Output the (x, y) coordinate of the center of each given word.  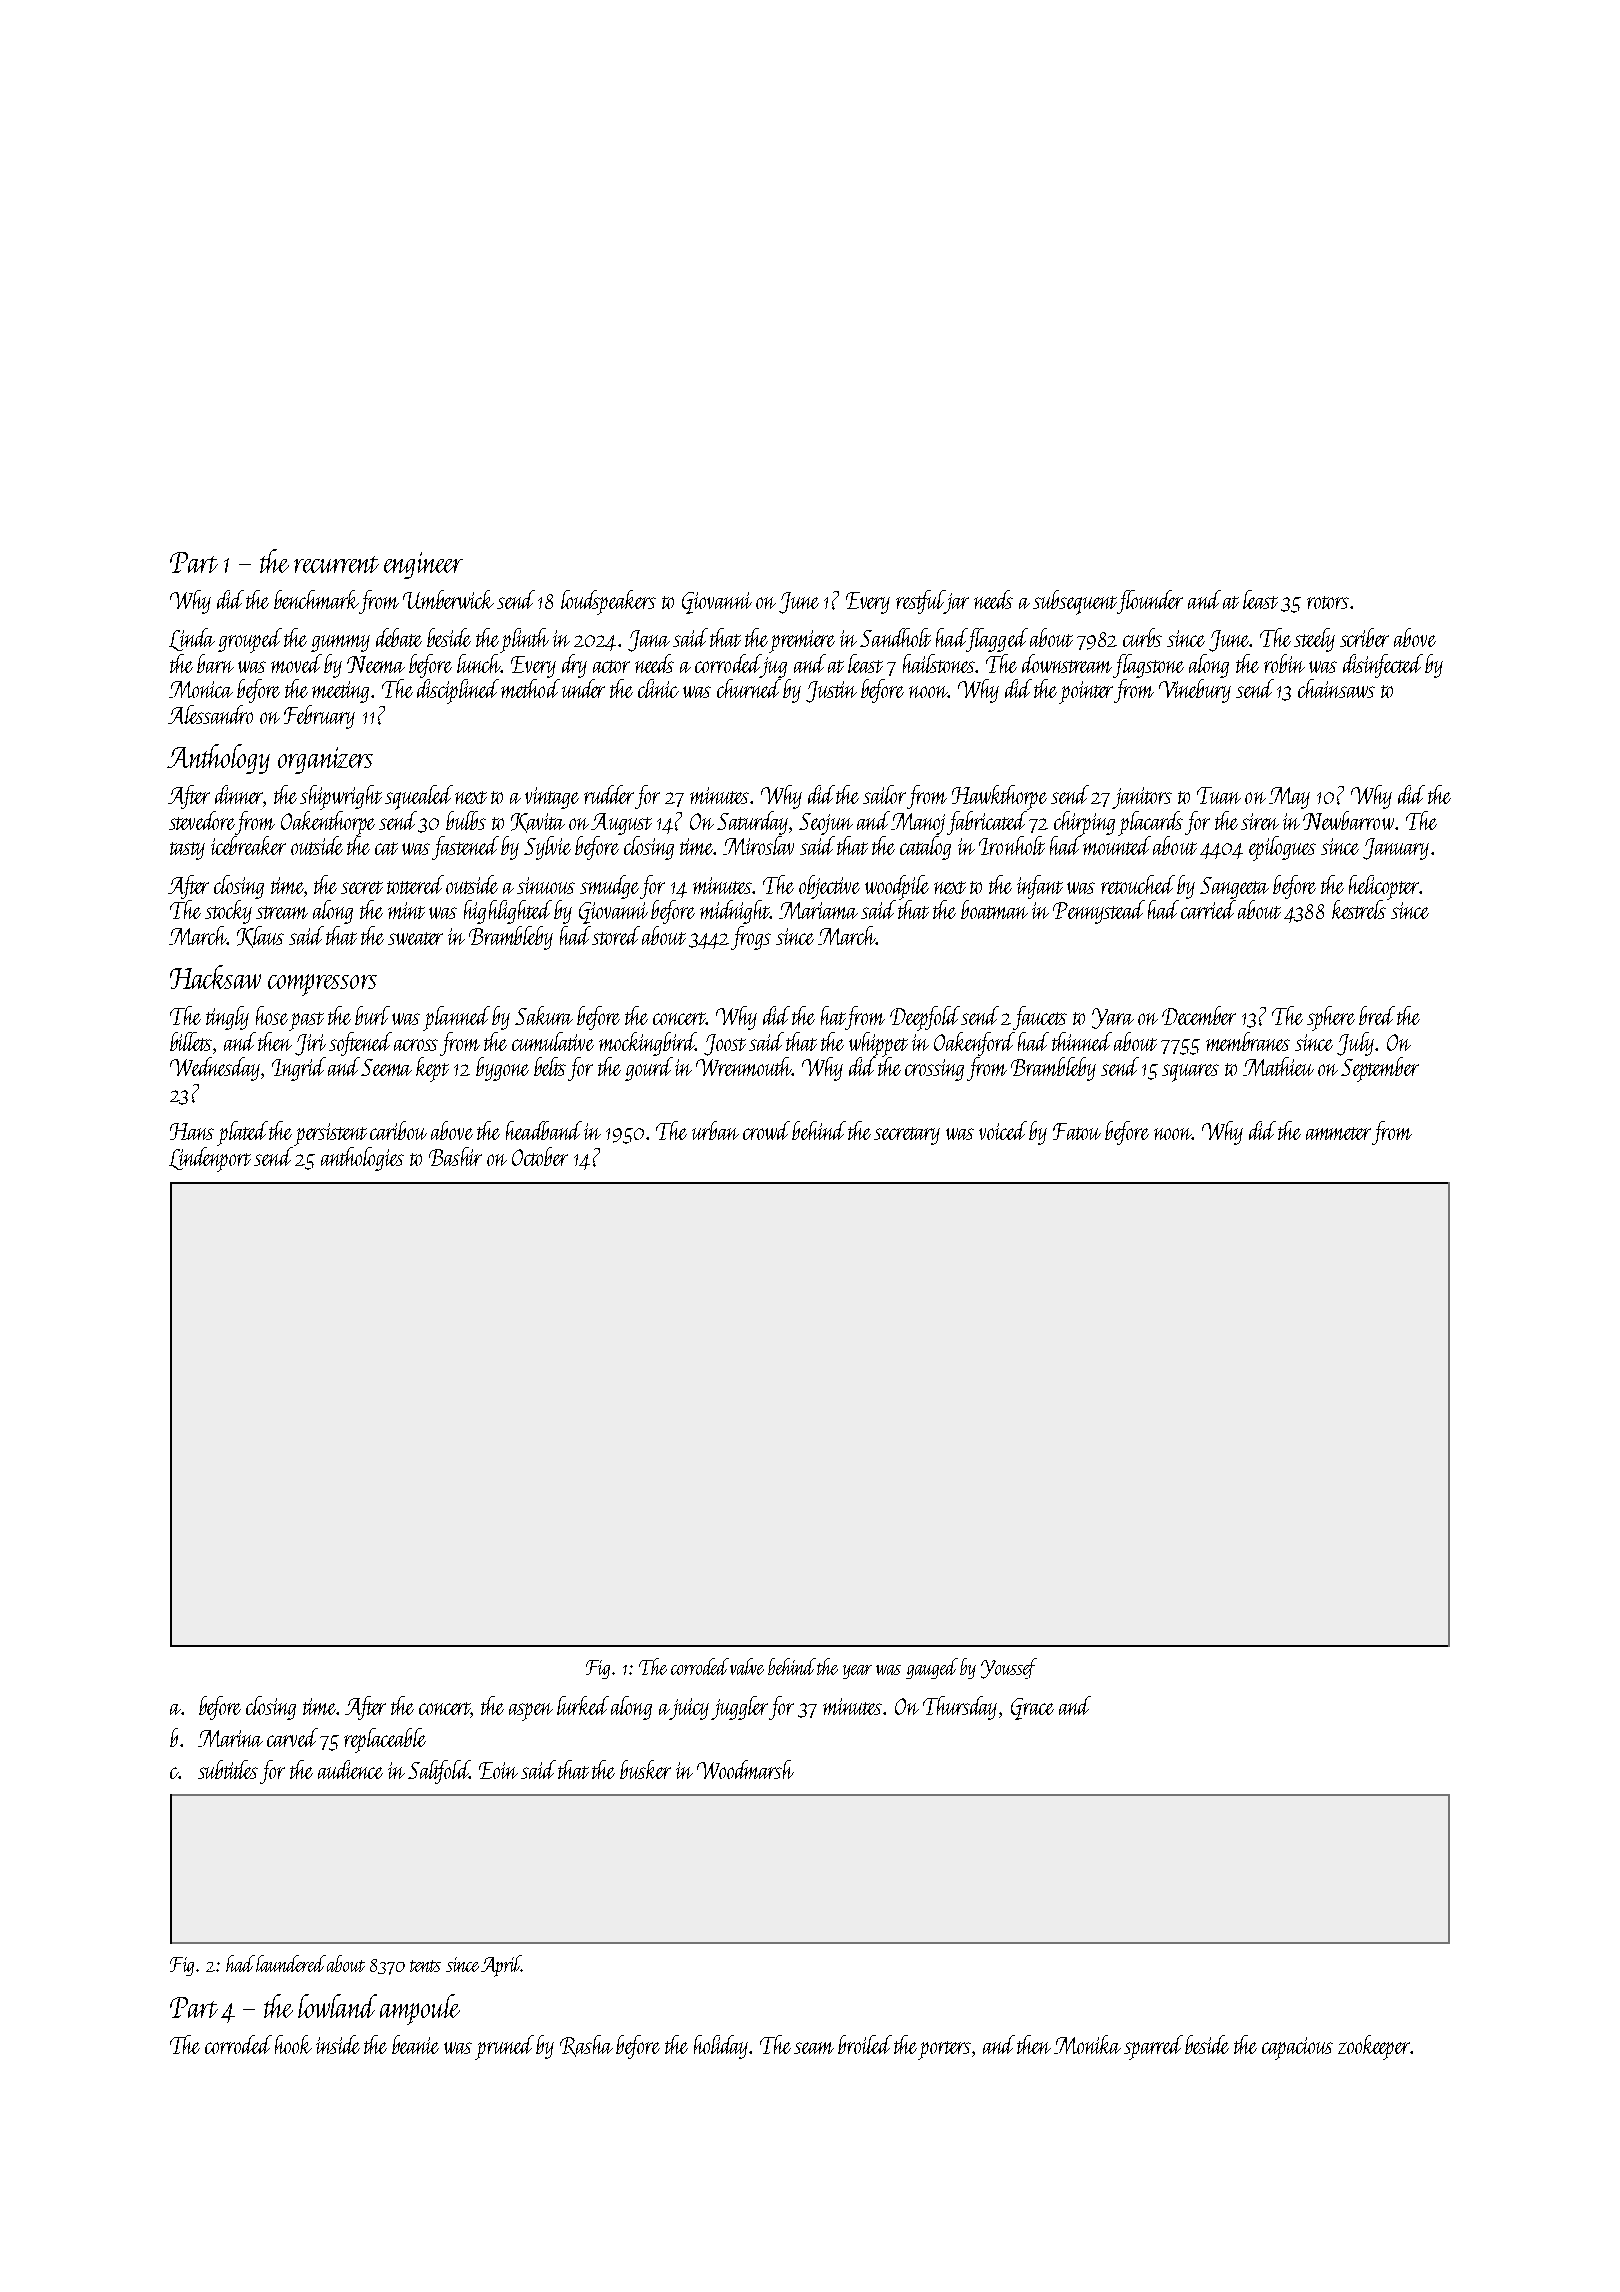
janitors (1142, 798)
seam (814, 2048)
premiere (802, 641)
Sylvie (547, 848)
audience (350, 1769)
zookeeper (1374, 2047)
